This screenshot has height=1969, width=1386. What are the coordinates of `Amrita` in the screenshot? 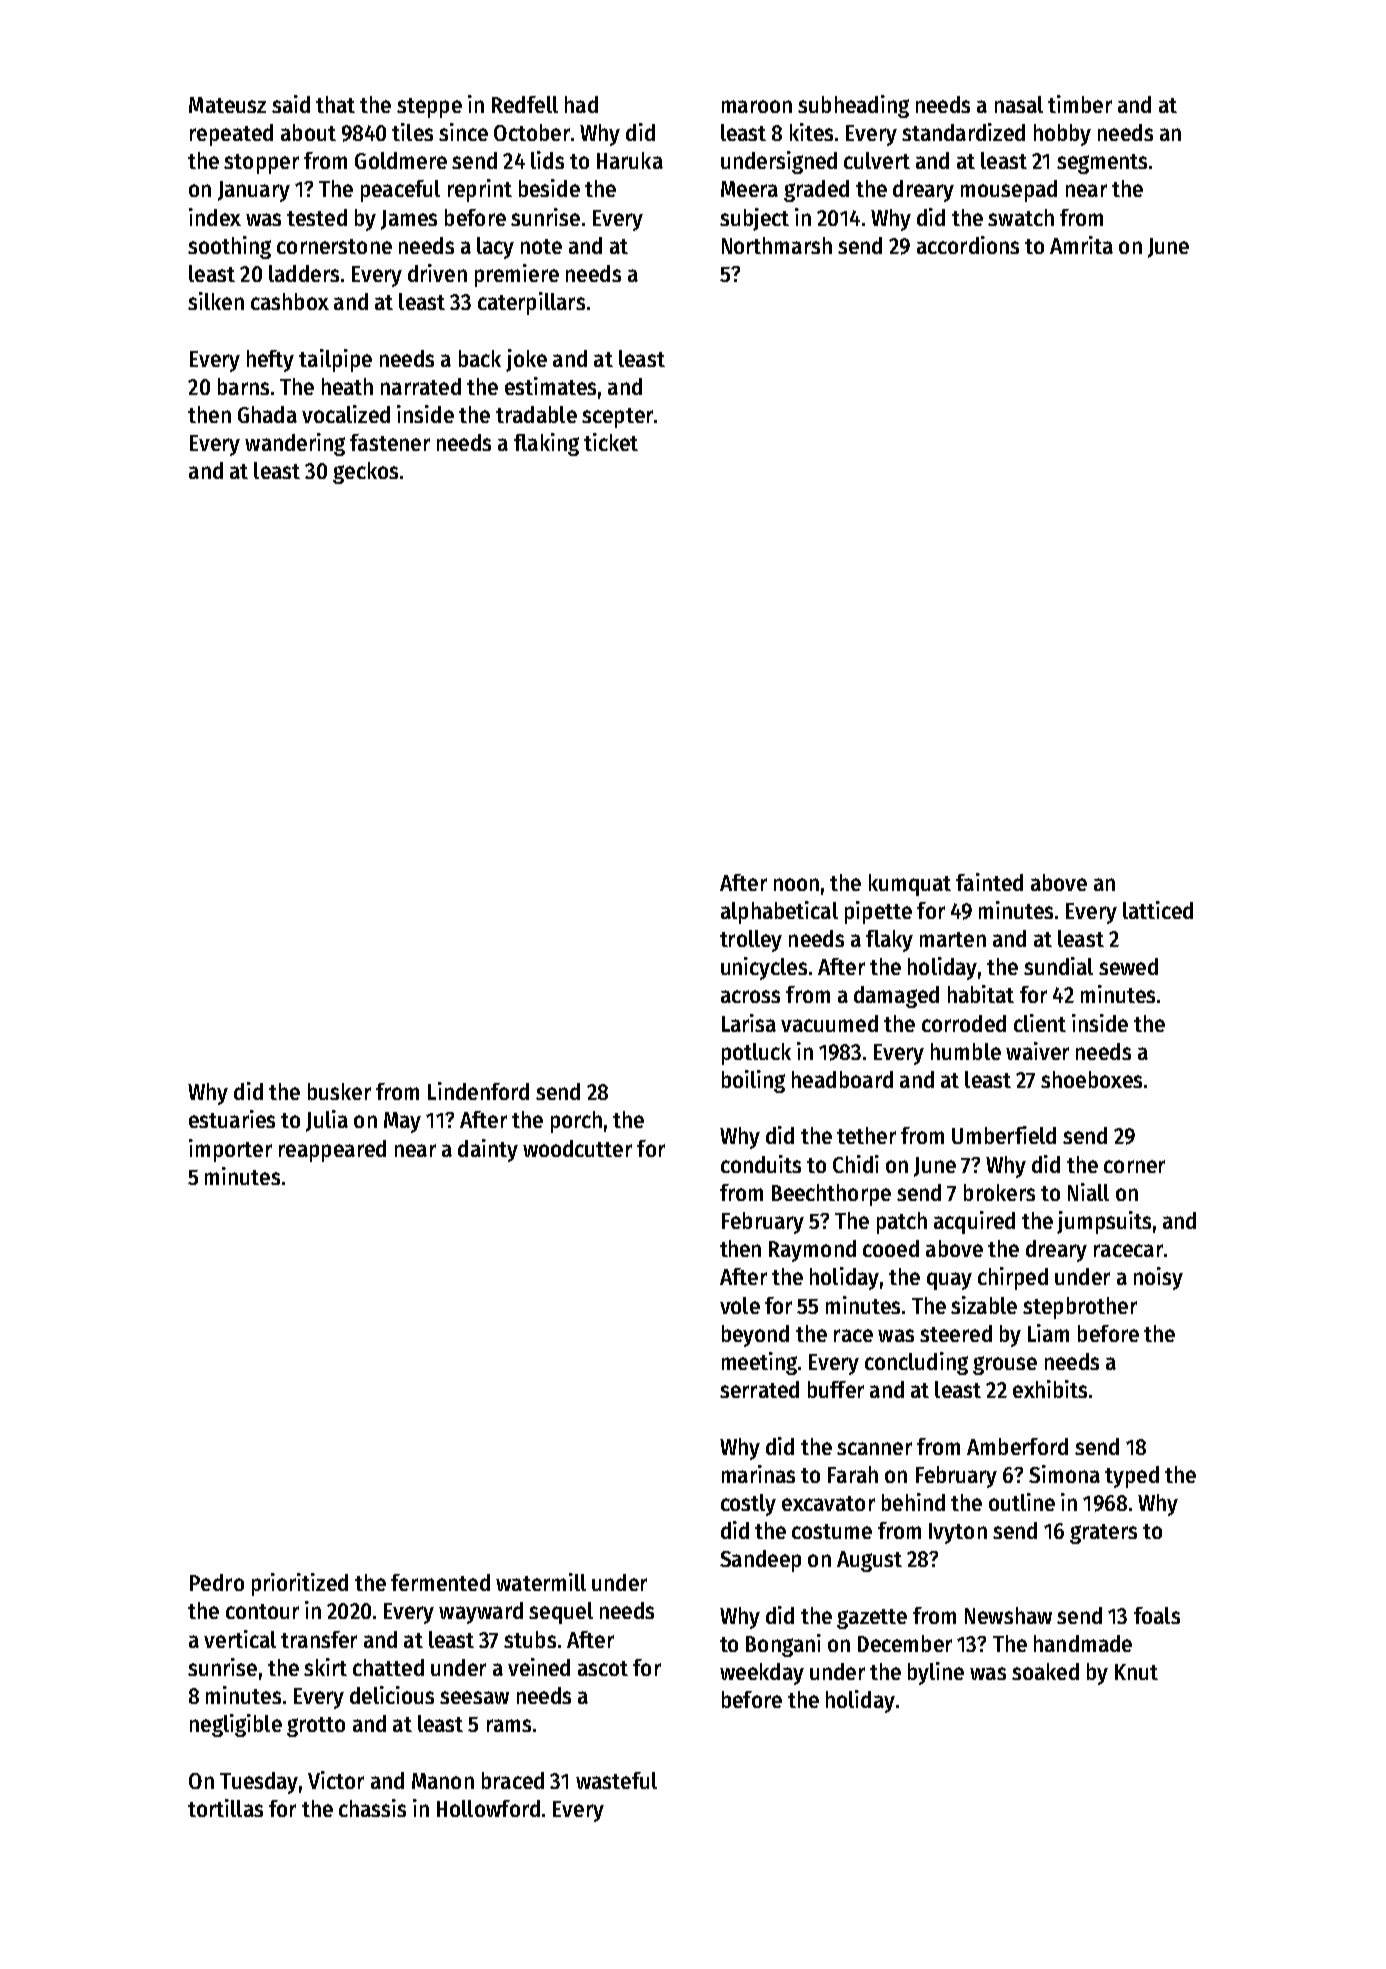 It's located at (1081, 245).
